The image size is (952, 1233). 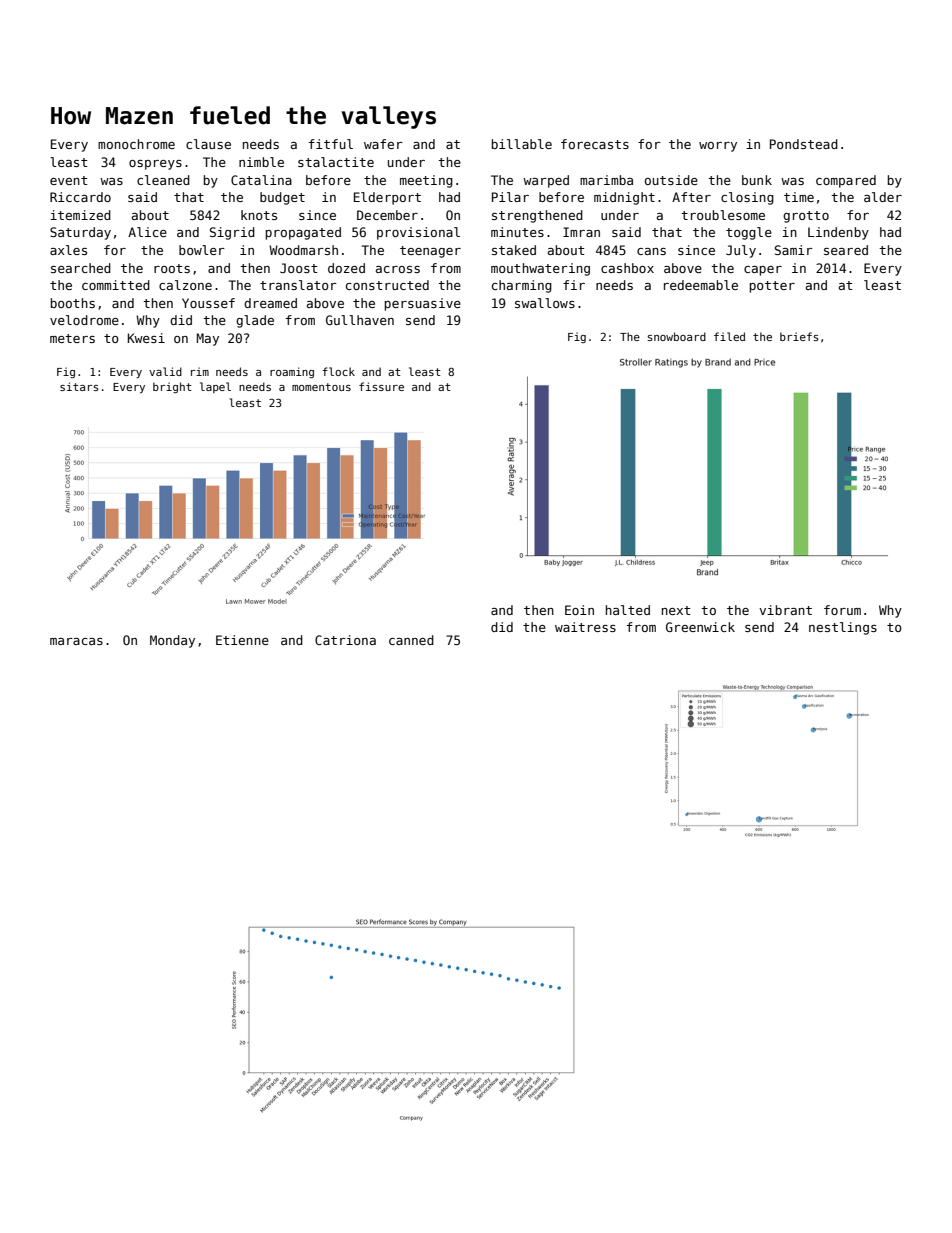 I want to click on fissure, so click(x=381, y=386).
